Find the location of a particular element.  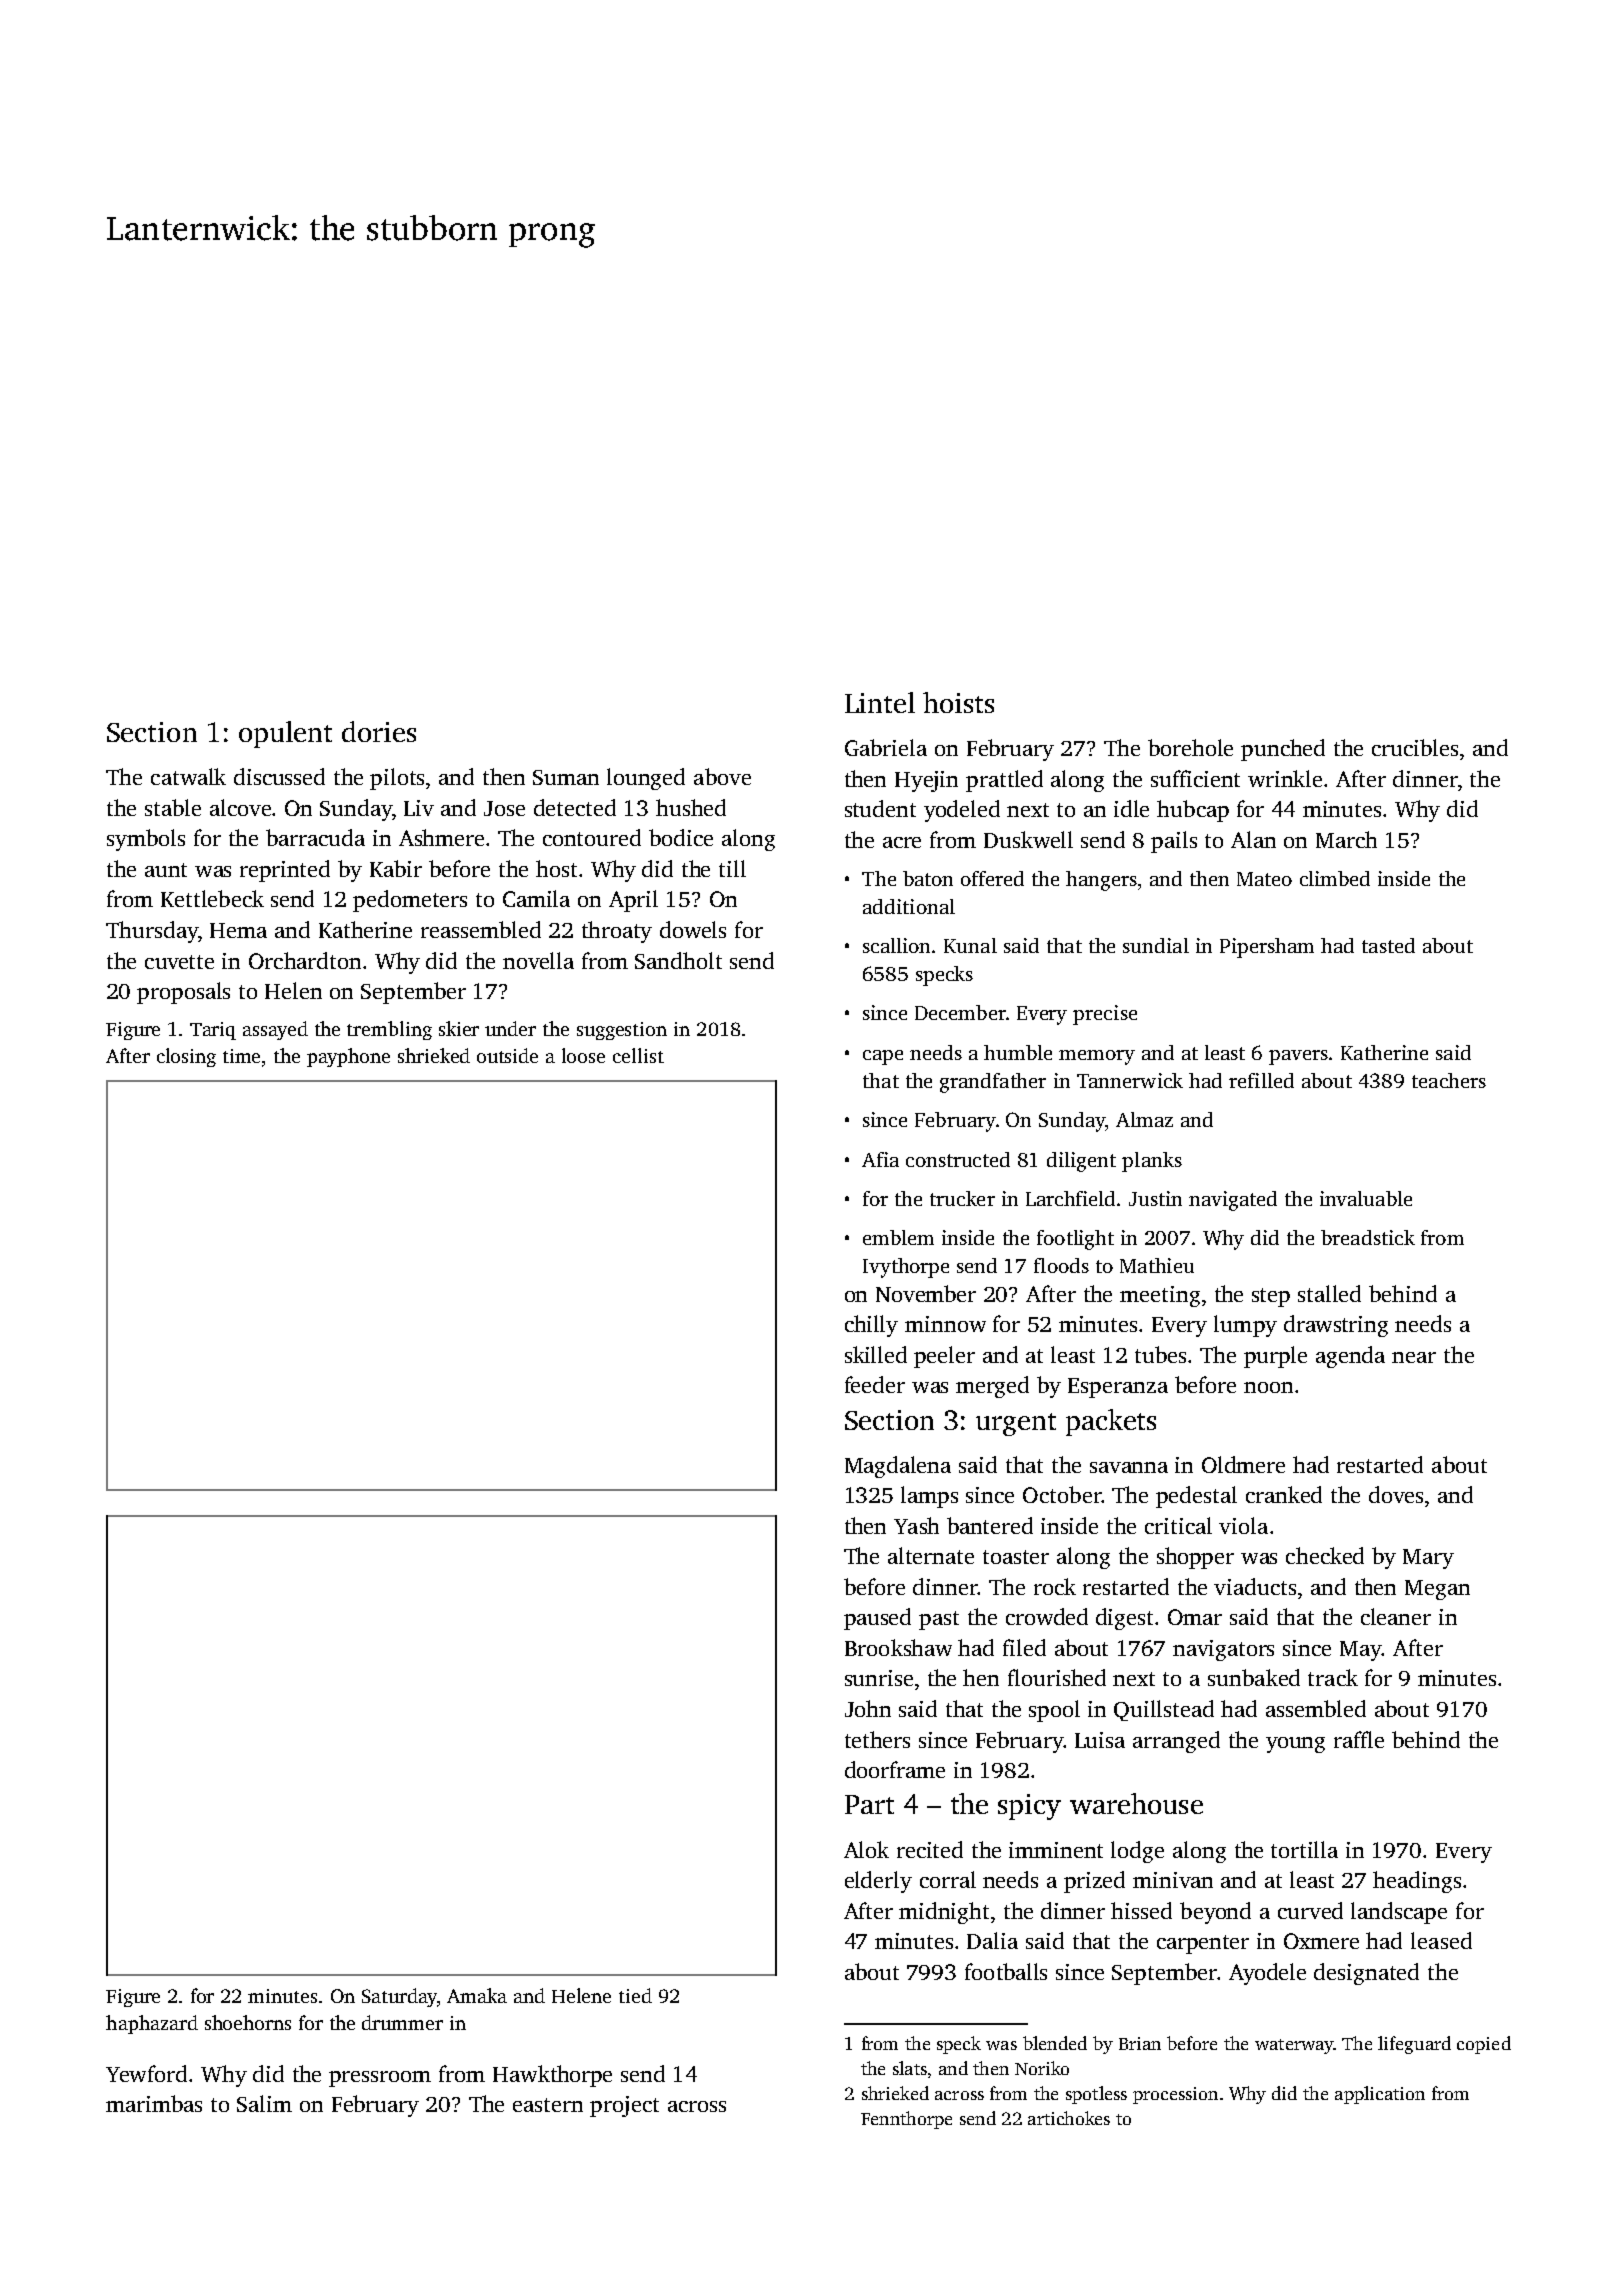

shoehorns is located at coordinates (248, 2022).
